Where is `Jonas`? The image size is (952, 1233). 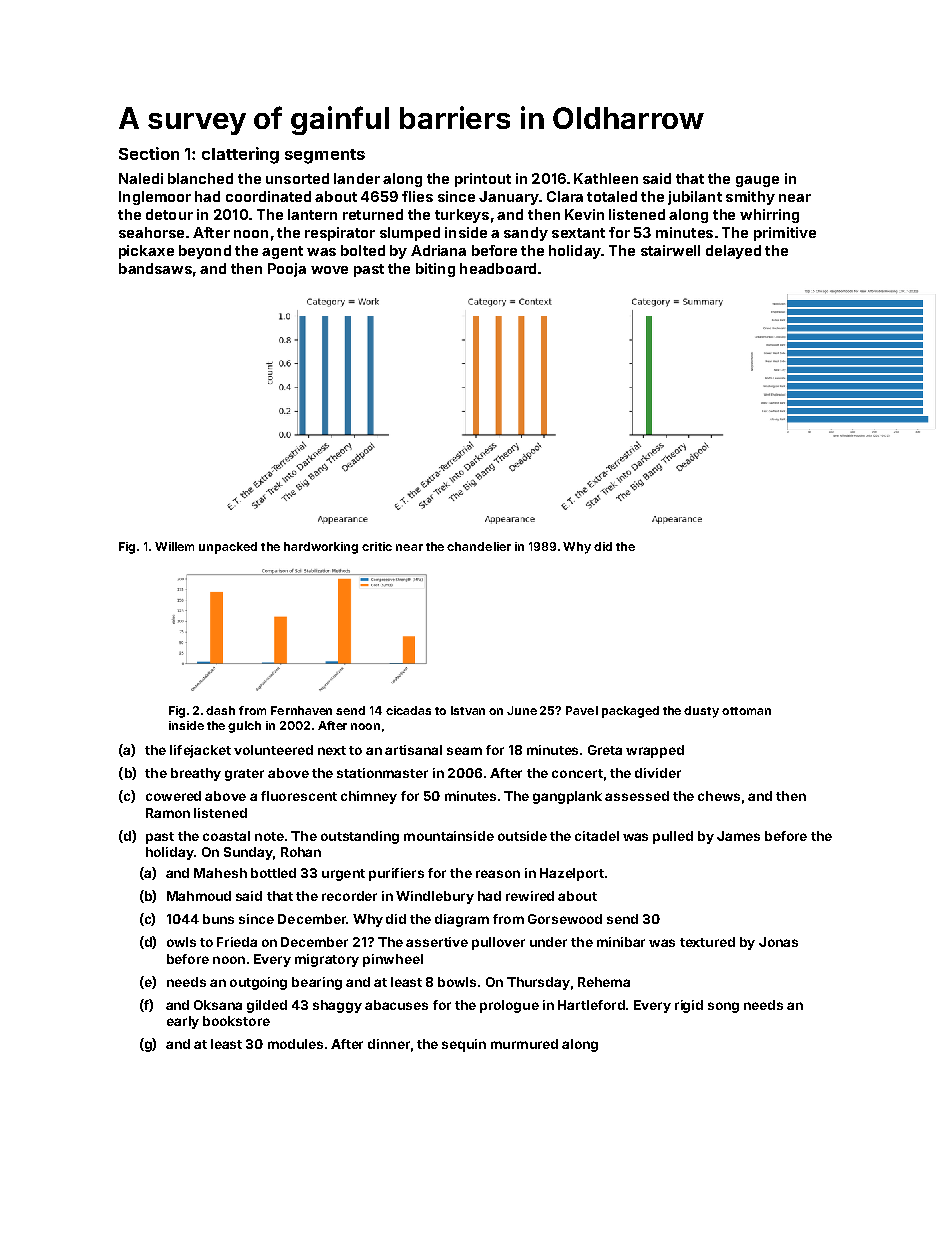 Jonas is located at coordinates (778, 942).
